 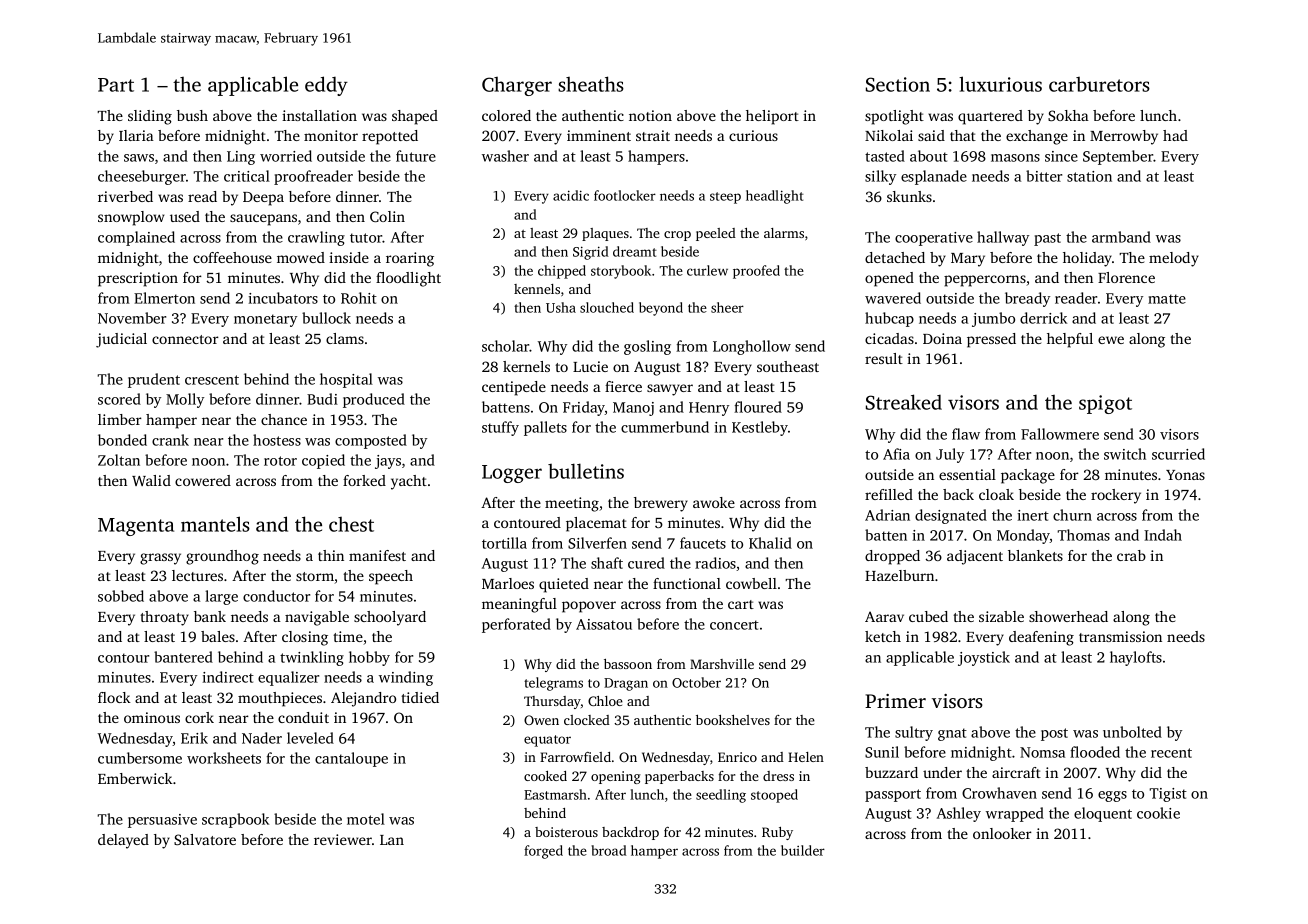 I want to click on eddy, so click(x=326, y=86).
